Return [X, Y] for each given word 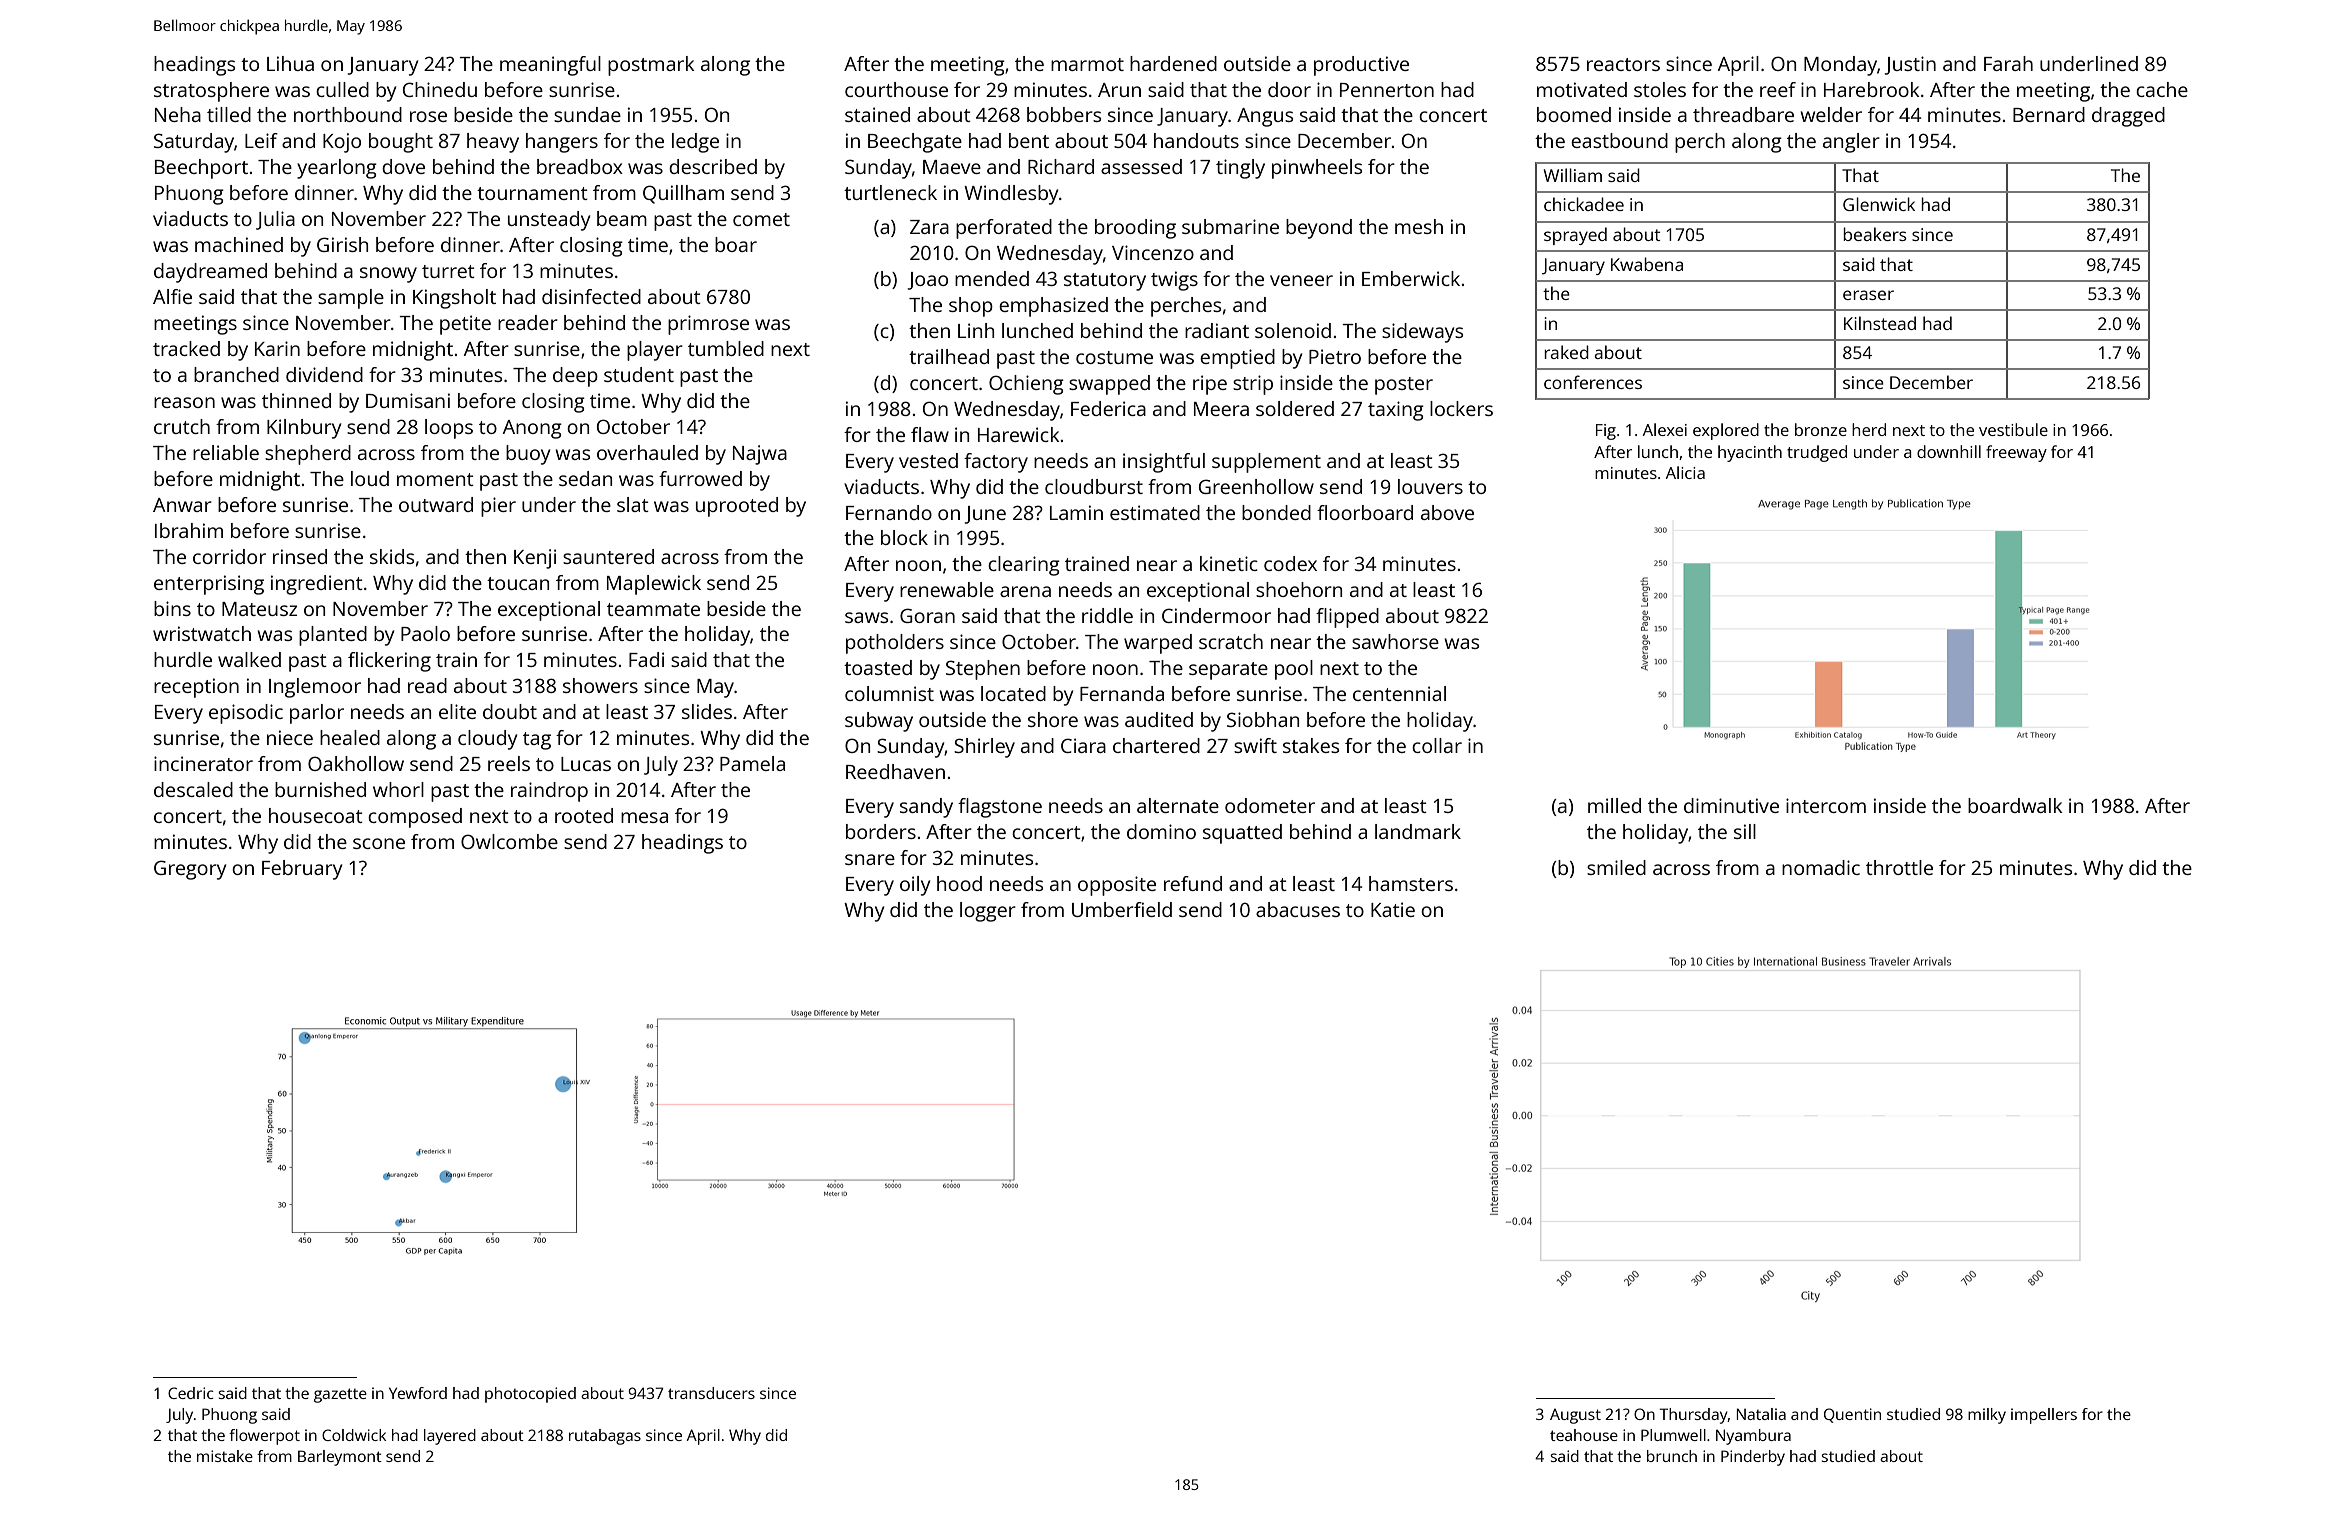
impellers [2044, 1416]
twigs [1174, 281]
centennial [1399, 693]
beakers [1875, 234]
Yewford [418, 1393]
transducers [711, 1393]
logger [988, 912]
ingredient [317, 585]
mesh [1419, 226]
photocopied [530, 1395]
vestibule [2013, 429]
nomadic [1821, 867]
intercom [1826, 805]
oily [915, 886]
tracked [186, 348]
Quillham [683, 194]
